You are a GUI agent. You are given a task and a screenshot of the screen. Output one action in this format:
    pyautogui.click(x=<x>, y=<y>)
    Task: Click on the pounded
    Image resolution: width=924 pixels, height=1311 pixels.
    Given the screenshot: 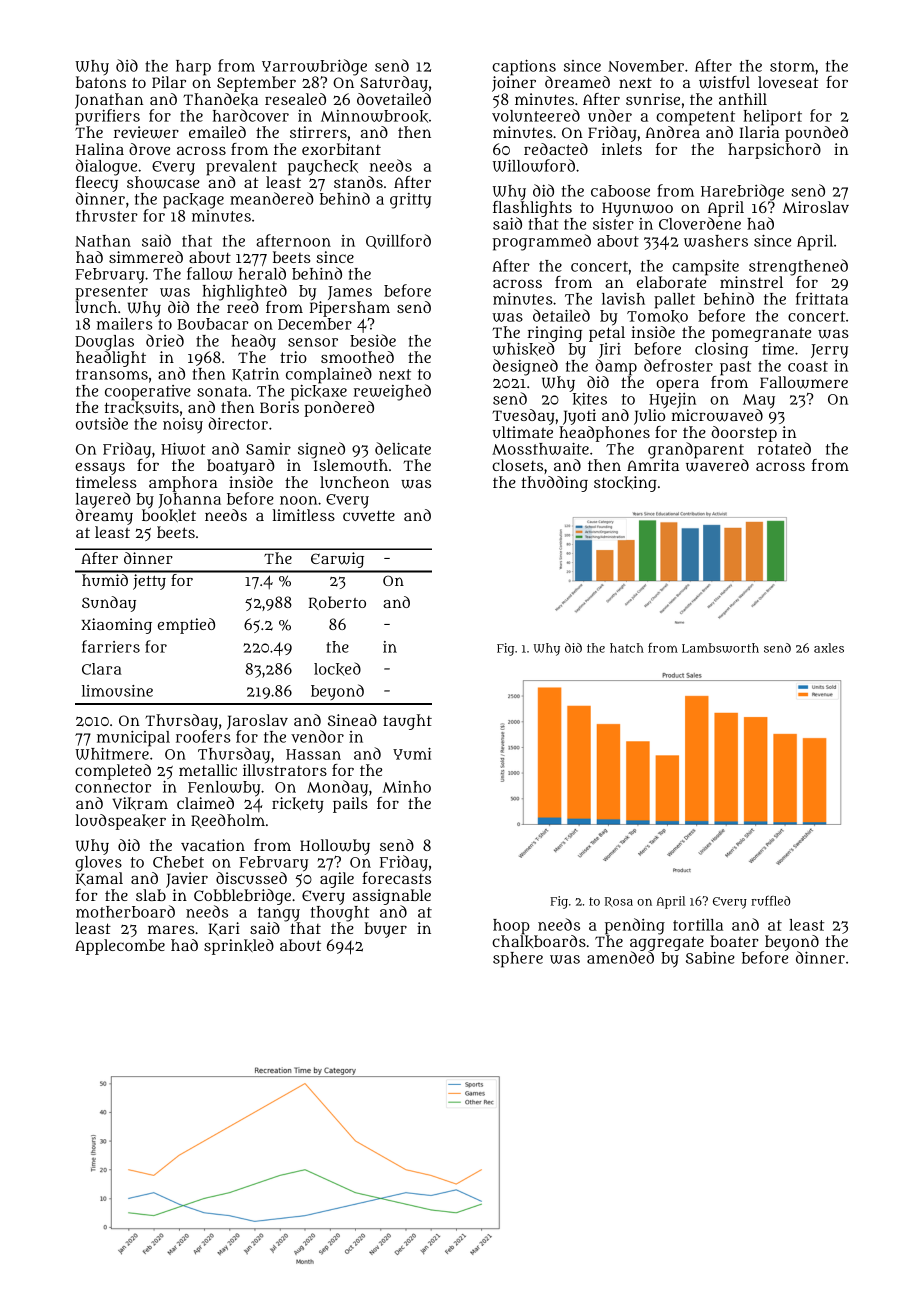 What is the action you would take?
    pyautogui.click(x=816, y=134)
